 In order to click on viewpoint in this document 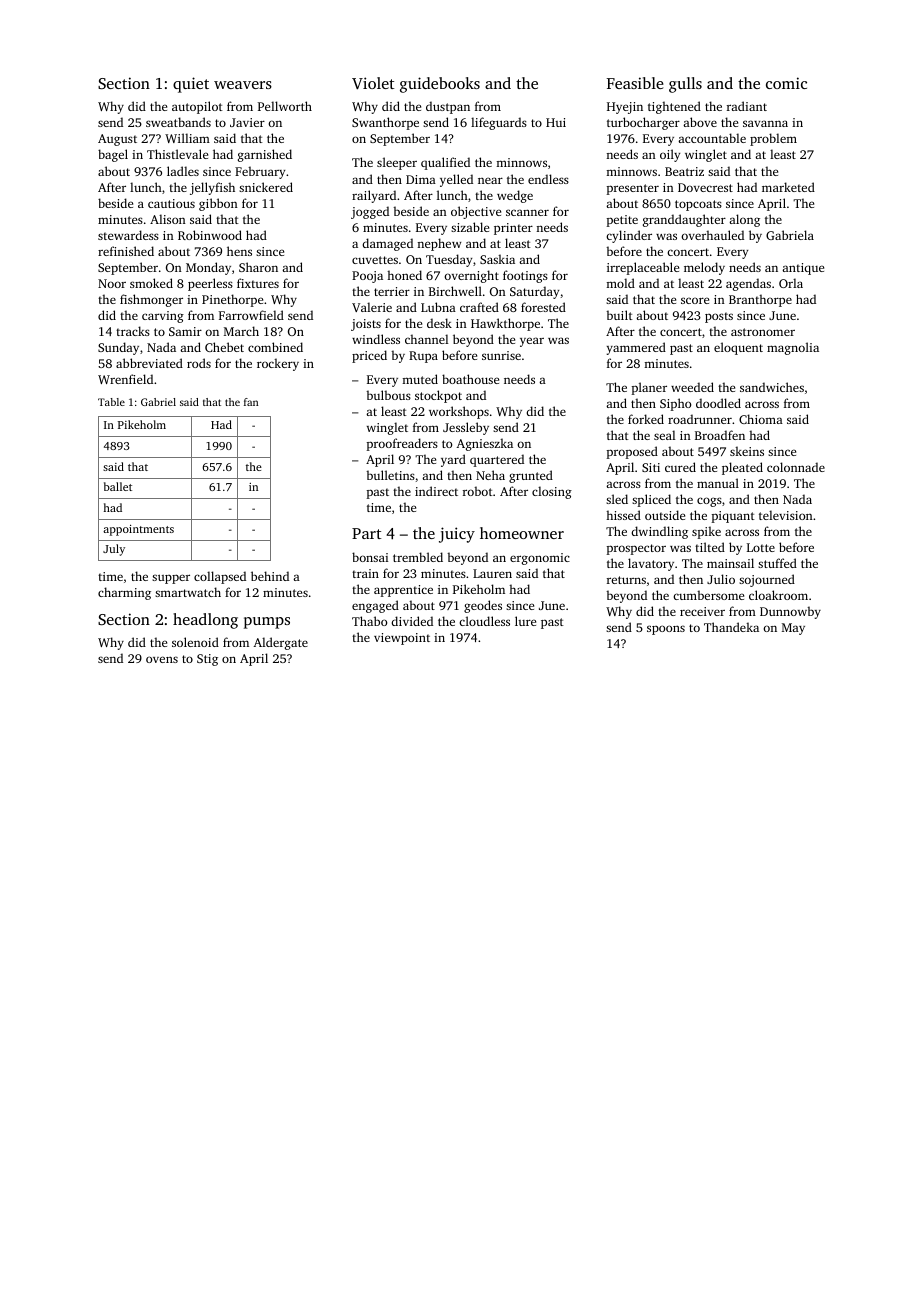, I will do `click(402, 639)`.
